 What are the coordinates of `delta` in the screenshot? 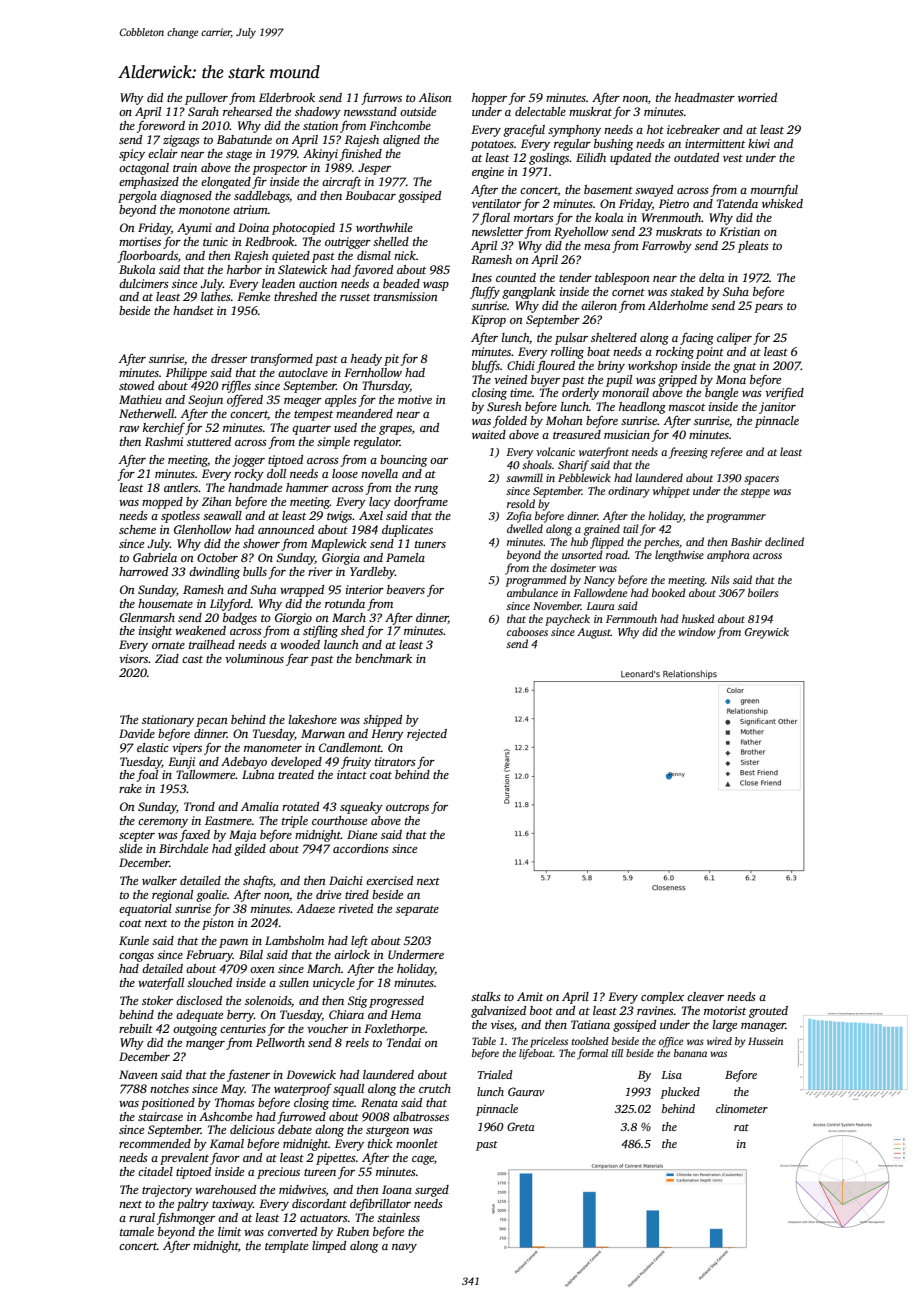 It's located at (711, 277).
